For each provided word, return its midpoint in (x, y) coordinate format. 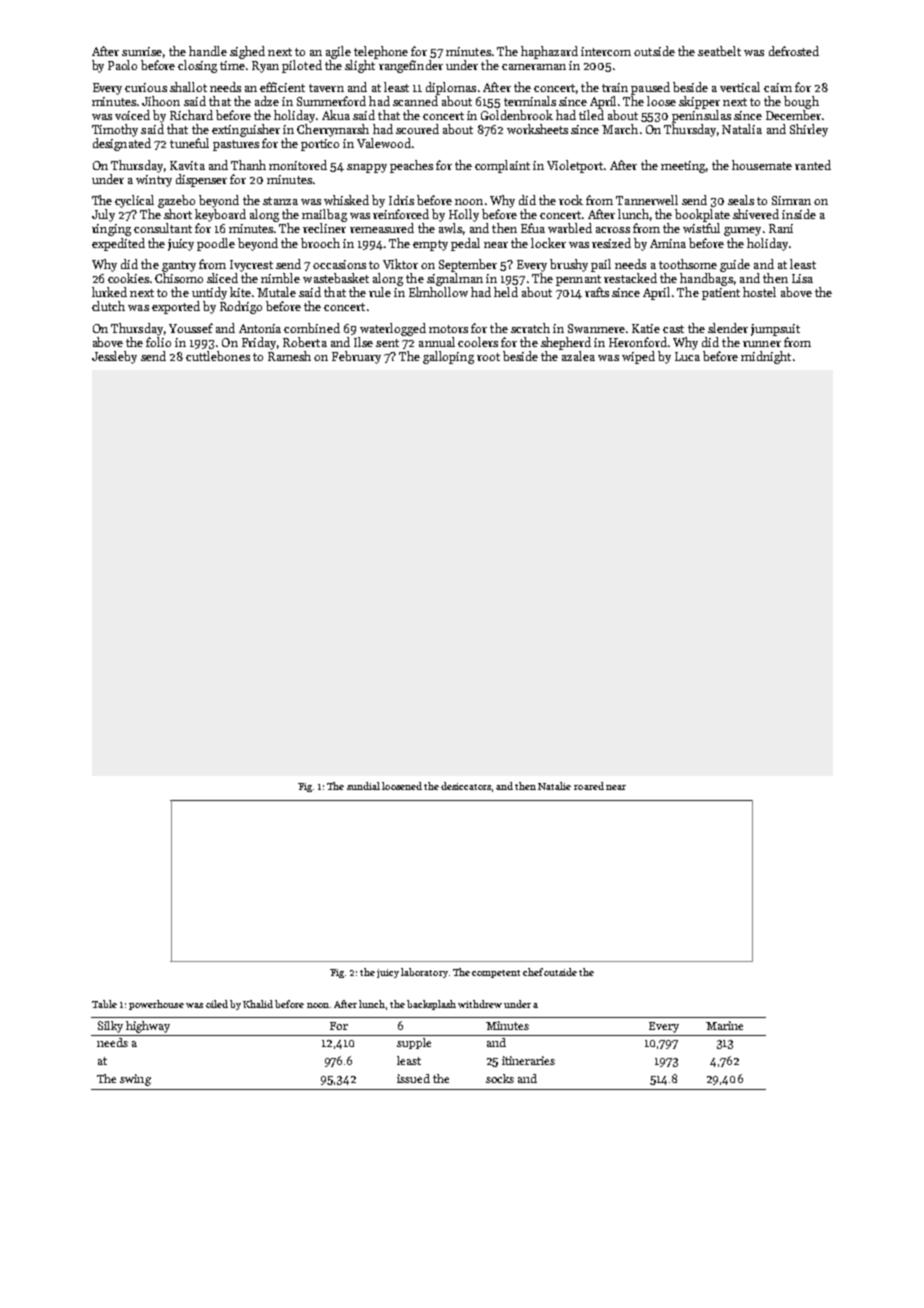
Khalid (258, 1004)
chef (533, 972)
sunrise (142, 51)
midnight (766, 357)
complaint (502, 166)
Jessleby (114, 357)
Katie (646, 328)
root (488, 357)
